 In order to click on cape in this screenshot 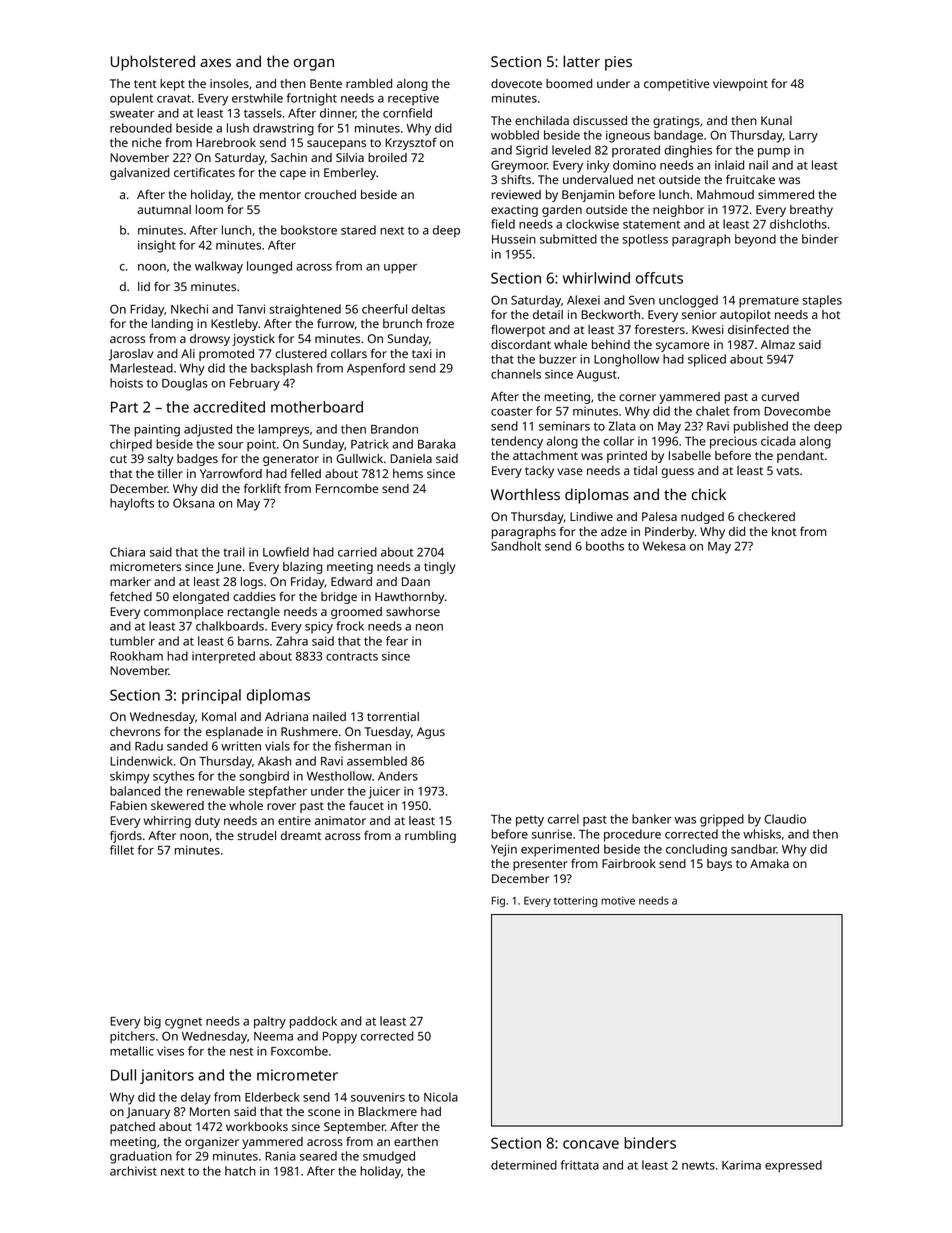, I will do `click(293, 175)`.
